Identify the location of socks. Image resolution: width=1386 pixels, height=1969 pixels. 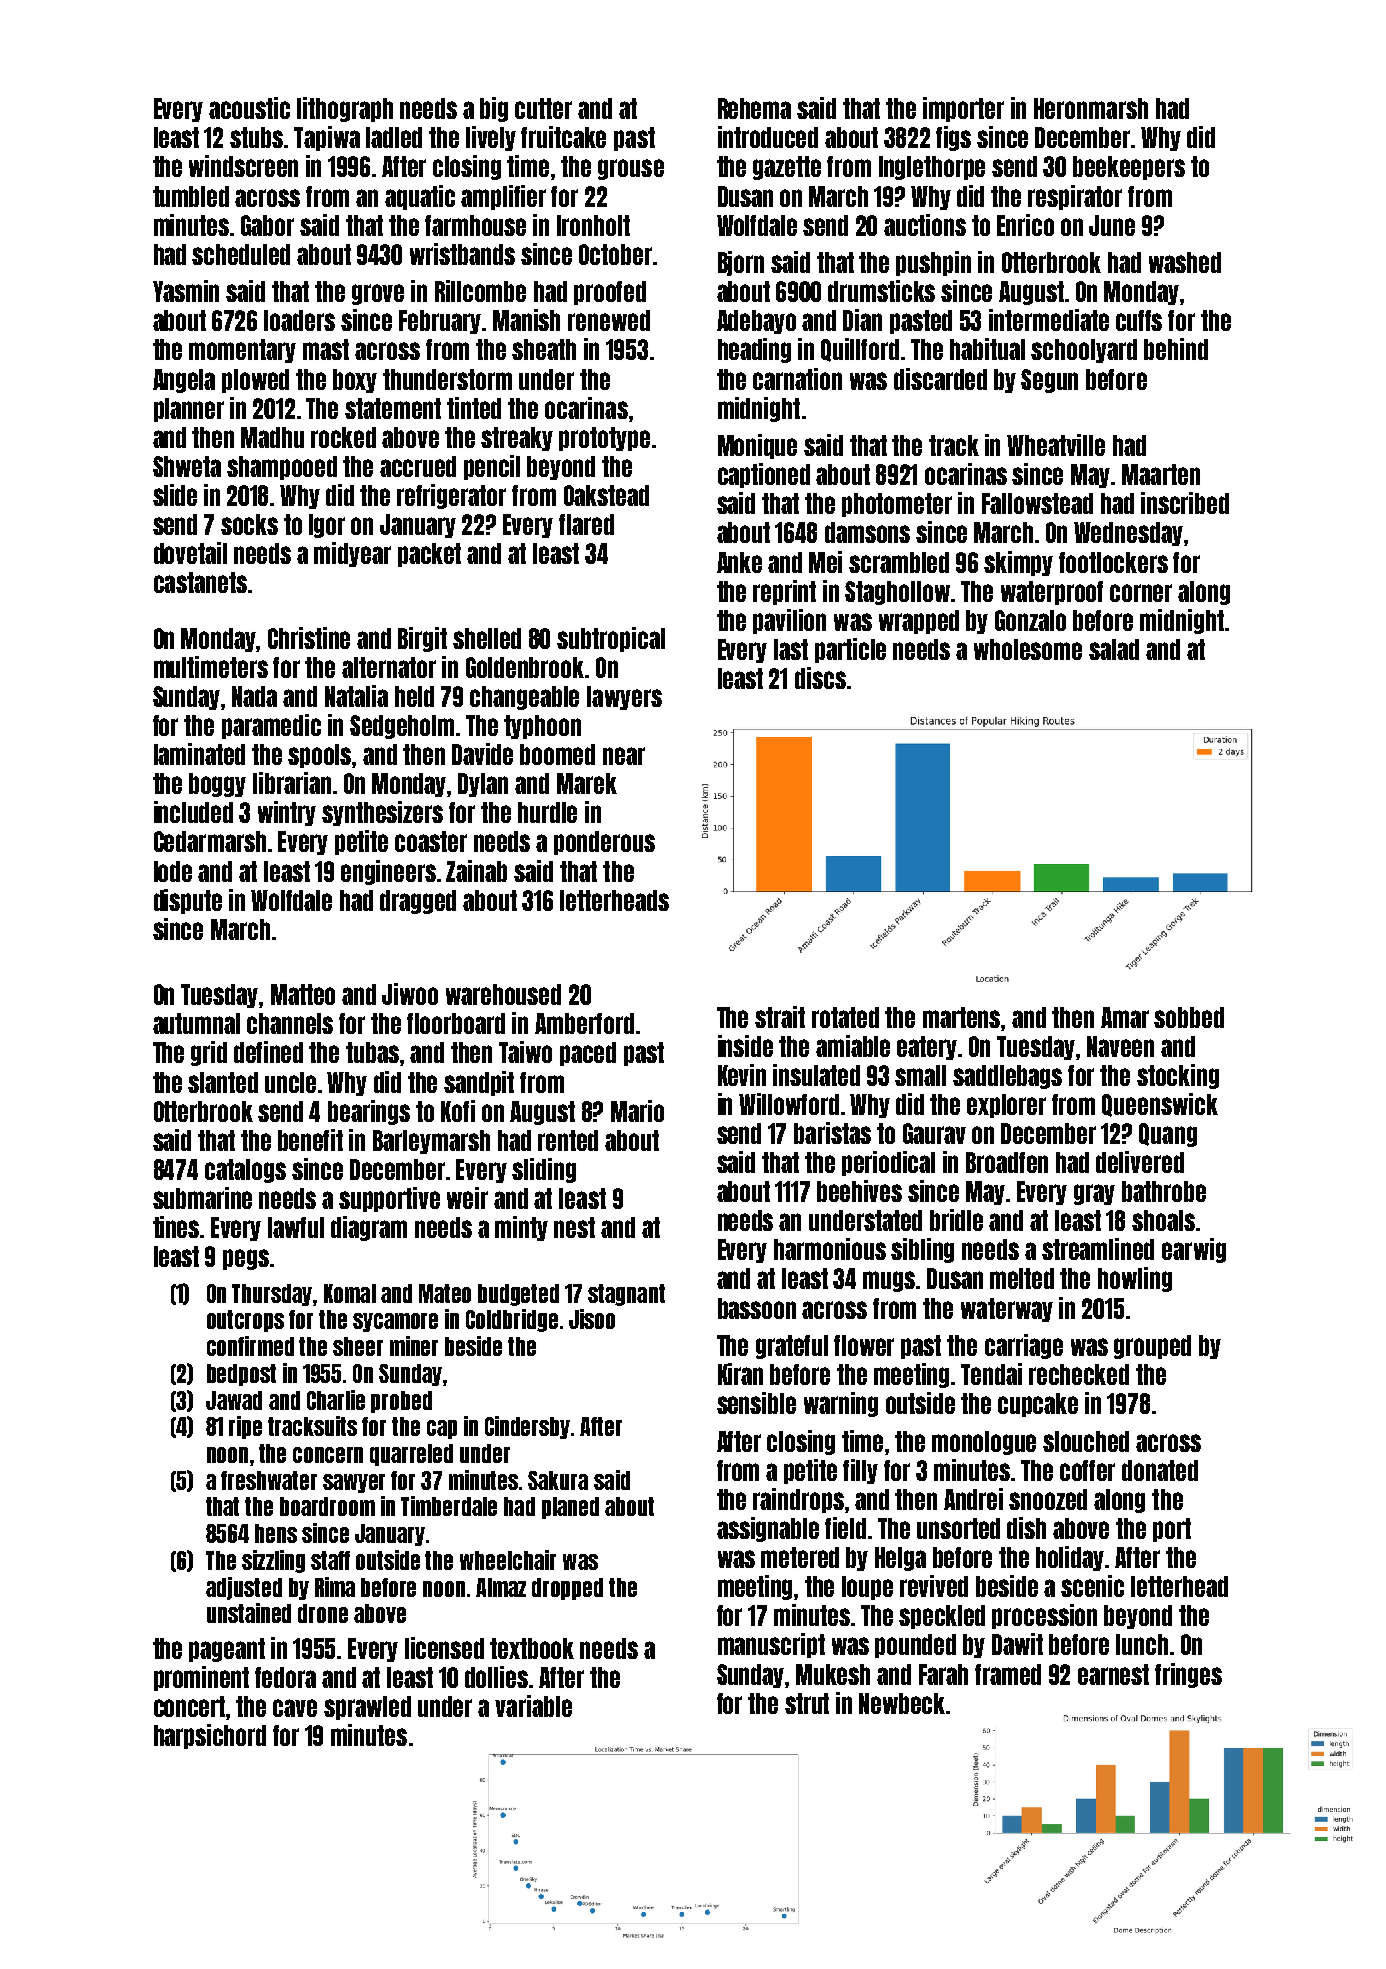
(249, 524).
